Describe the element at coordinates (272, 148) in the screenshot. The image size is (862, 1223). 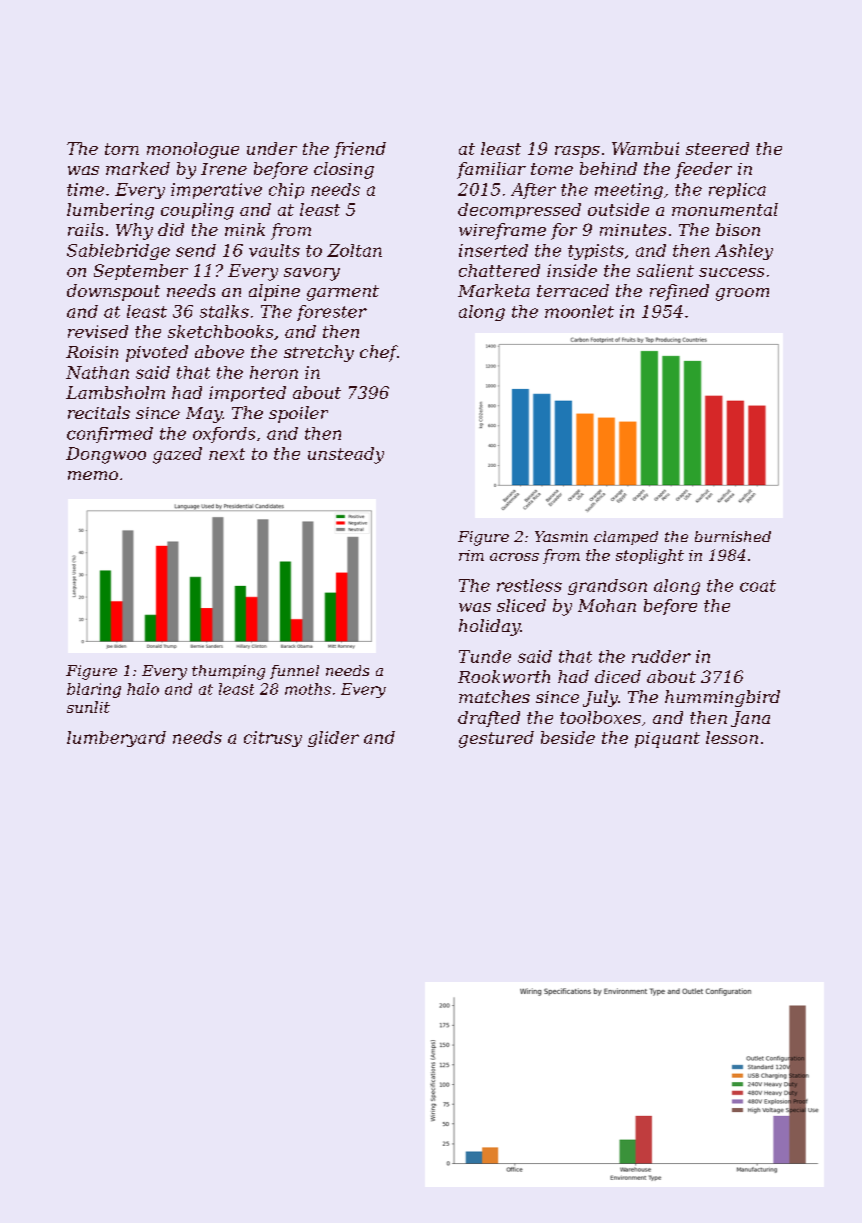
I see `under` at that location.
